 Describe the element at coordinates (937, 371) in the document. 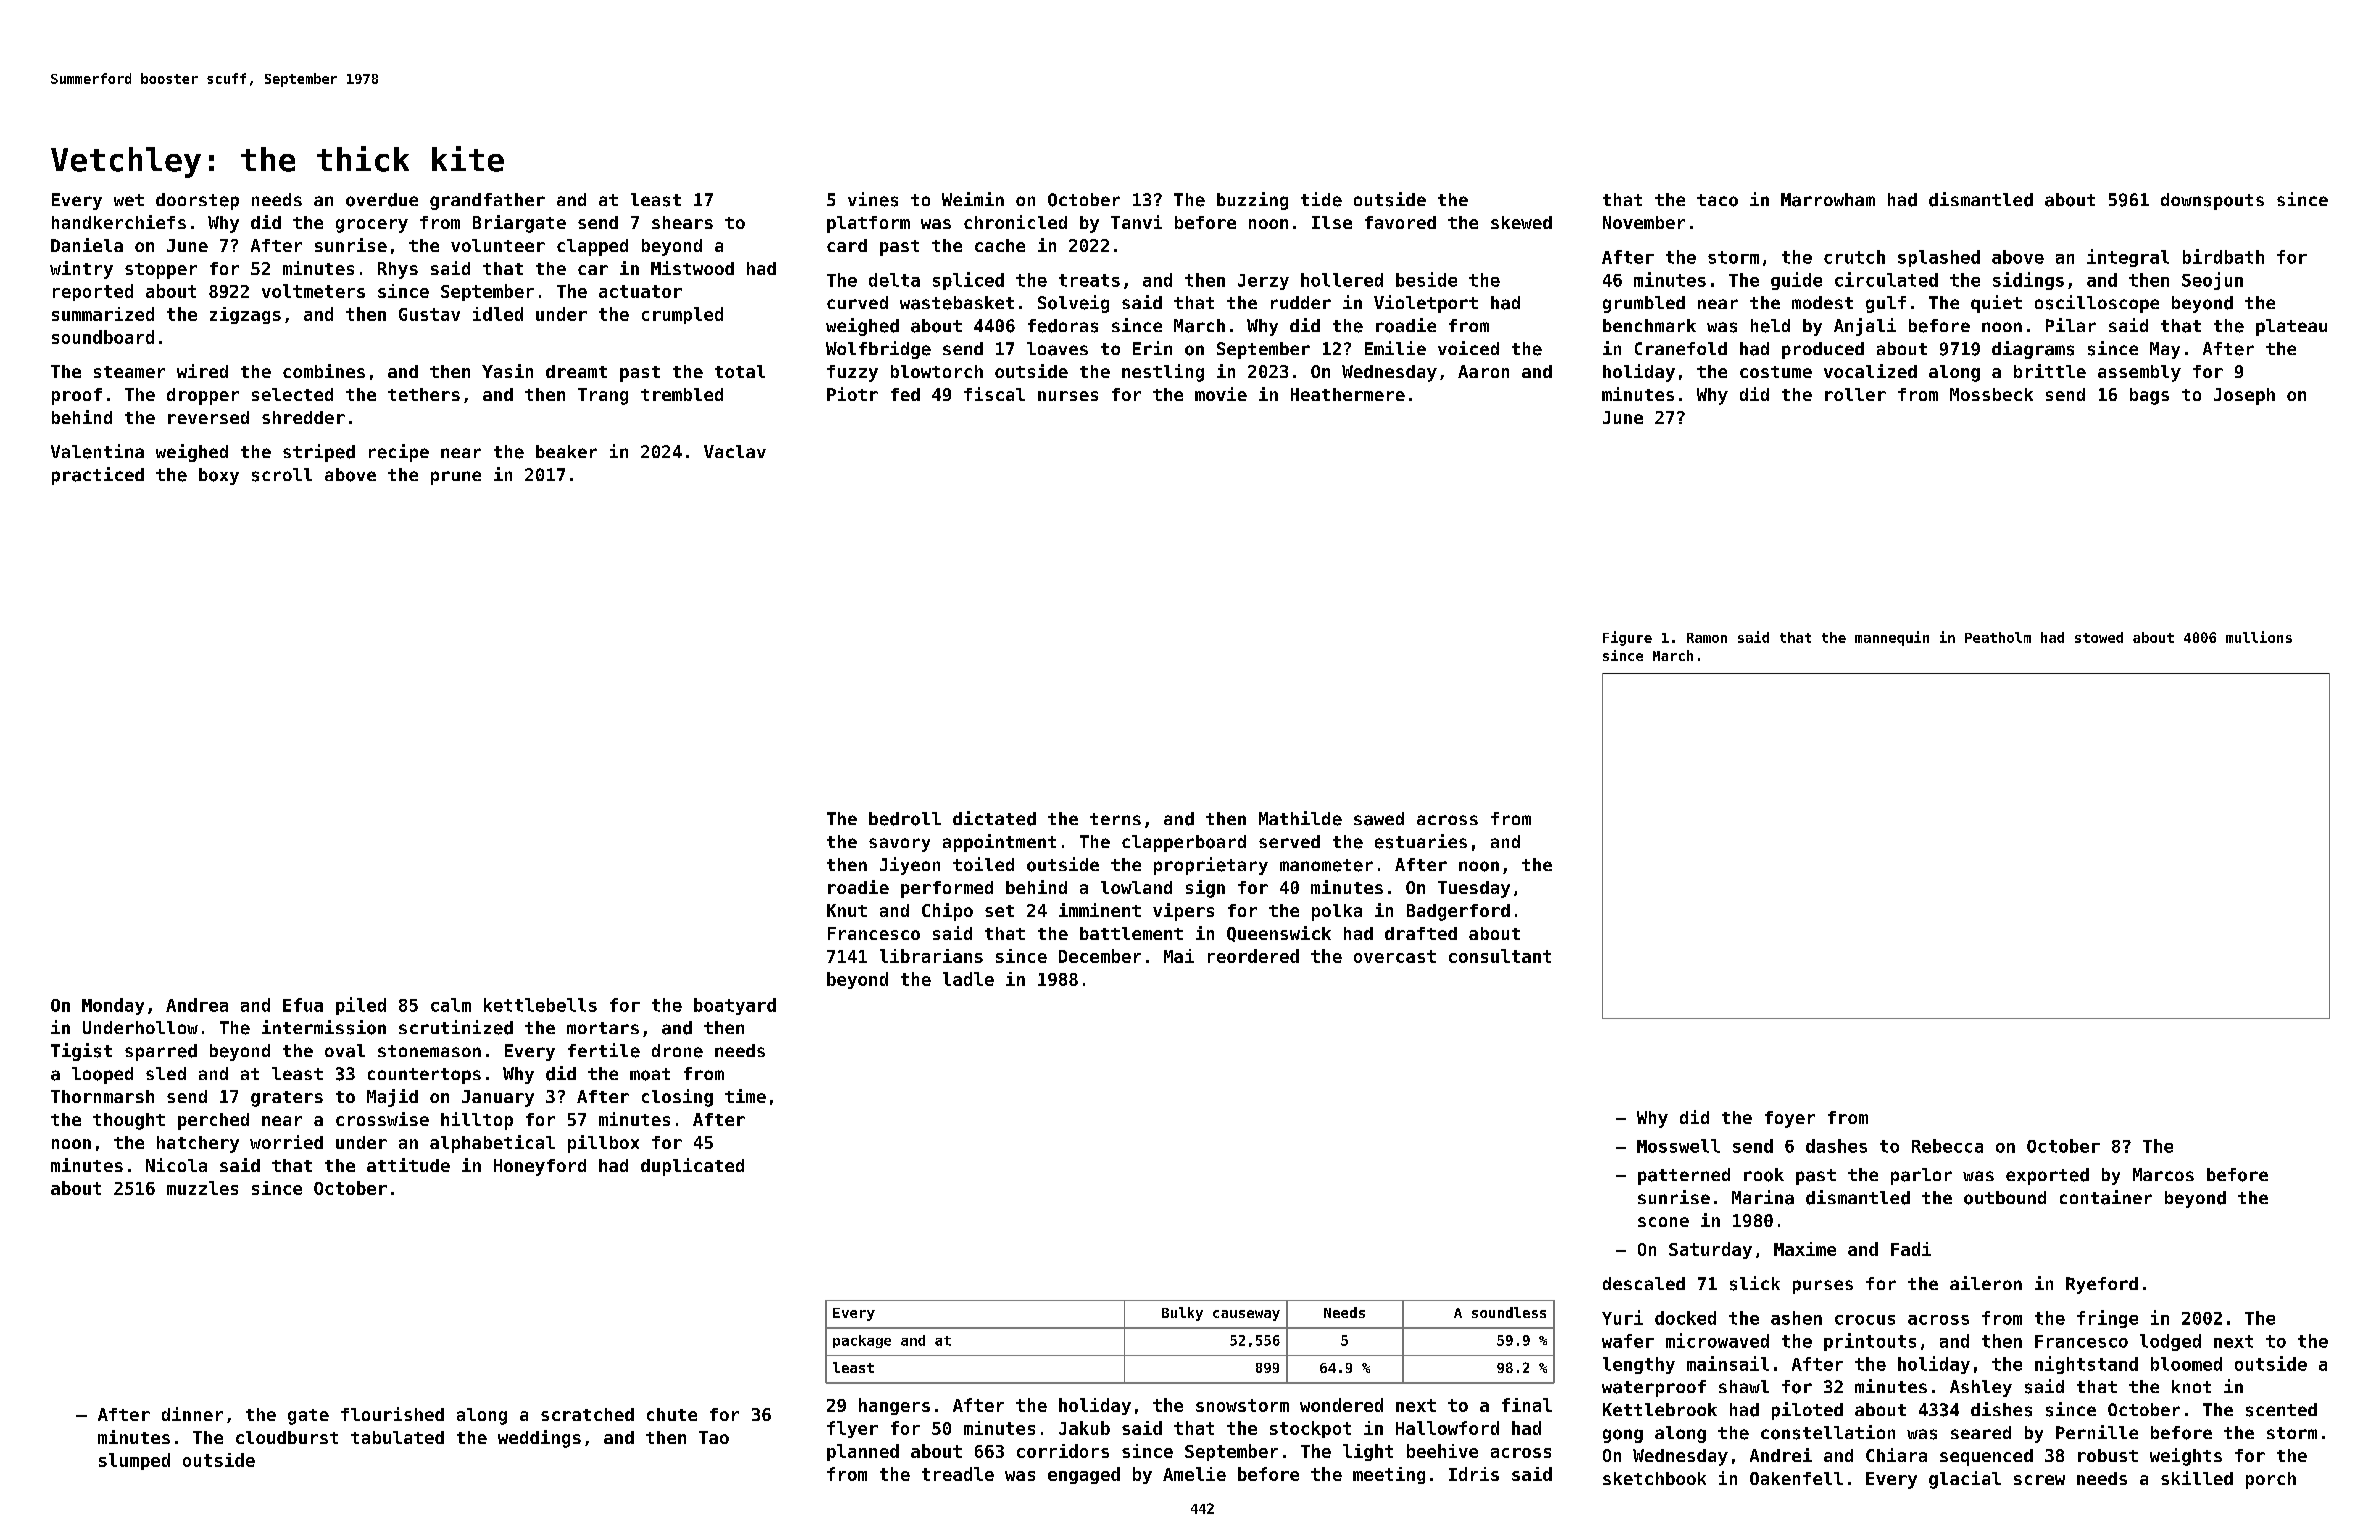

I see `blowtorch` at that location.
